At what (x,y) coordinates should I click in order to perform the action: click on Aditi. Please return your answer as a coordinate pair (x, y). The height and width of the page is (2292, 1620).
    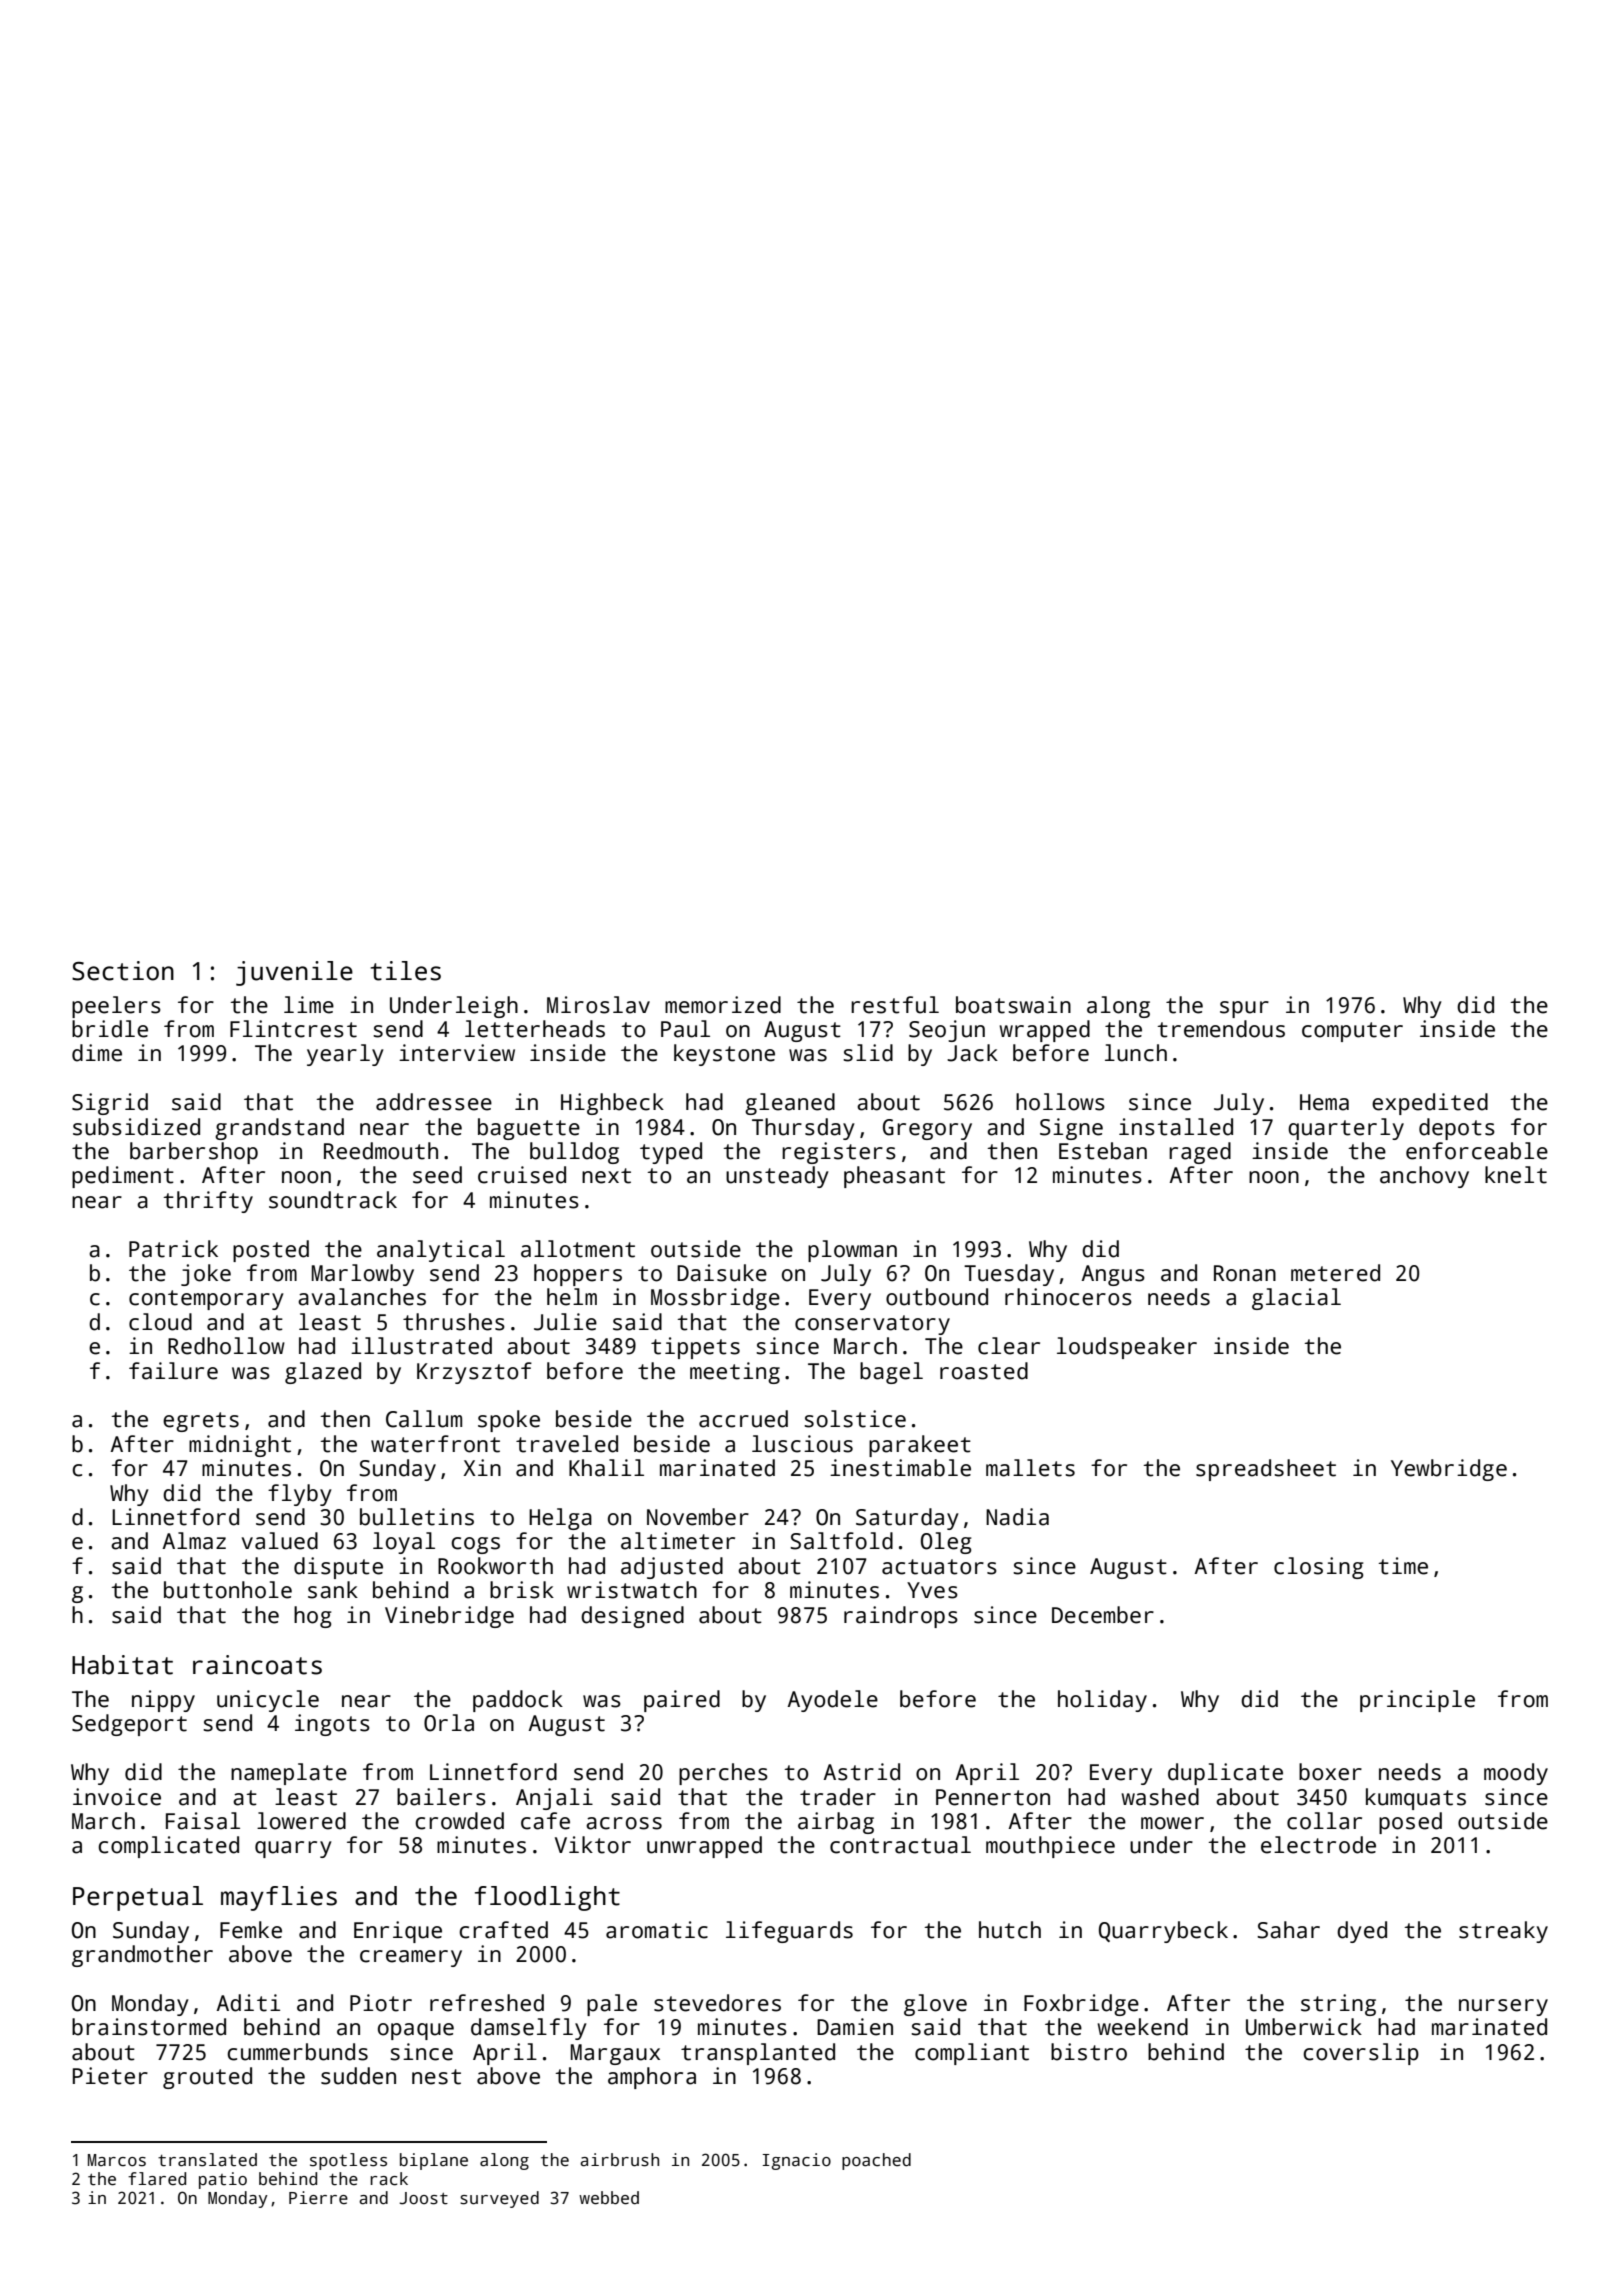
    Looking at the image, I should click on (248, 2003).
